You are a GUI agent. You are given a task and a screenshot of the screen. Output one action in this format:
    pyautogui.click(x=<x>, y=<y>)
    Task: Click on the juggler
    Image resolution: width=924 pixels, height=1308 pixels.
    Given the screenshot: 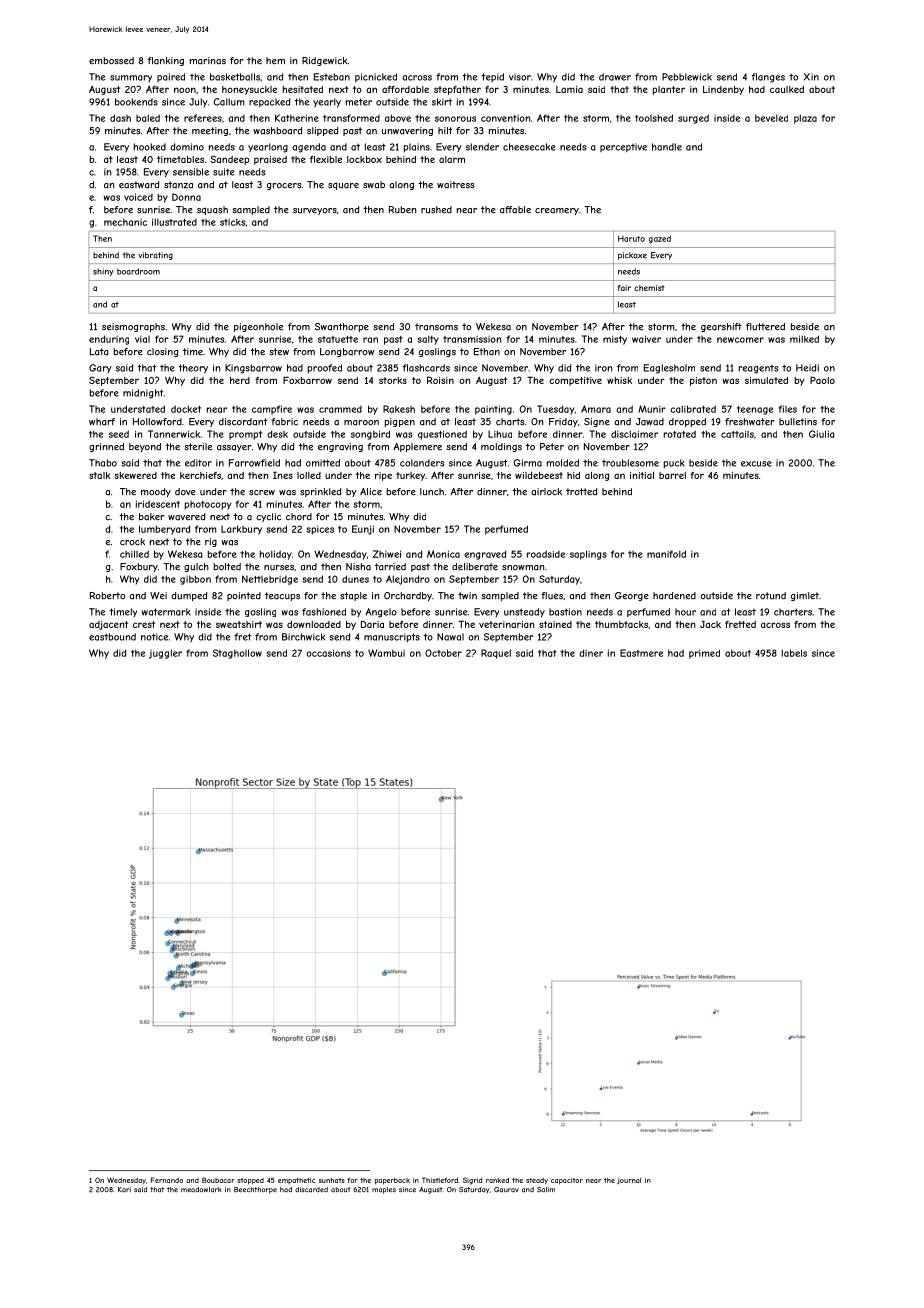 What is the action you would take?
    pyautogui.click(x=165, y=654)
